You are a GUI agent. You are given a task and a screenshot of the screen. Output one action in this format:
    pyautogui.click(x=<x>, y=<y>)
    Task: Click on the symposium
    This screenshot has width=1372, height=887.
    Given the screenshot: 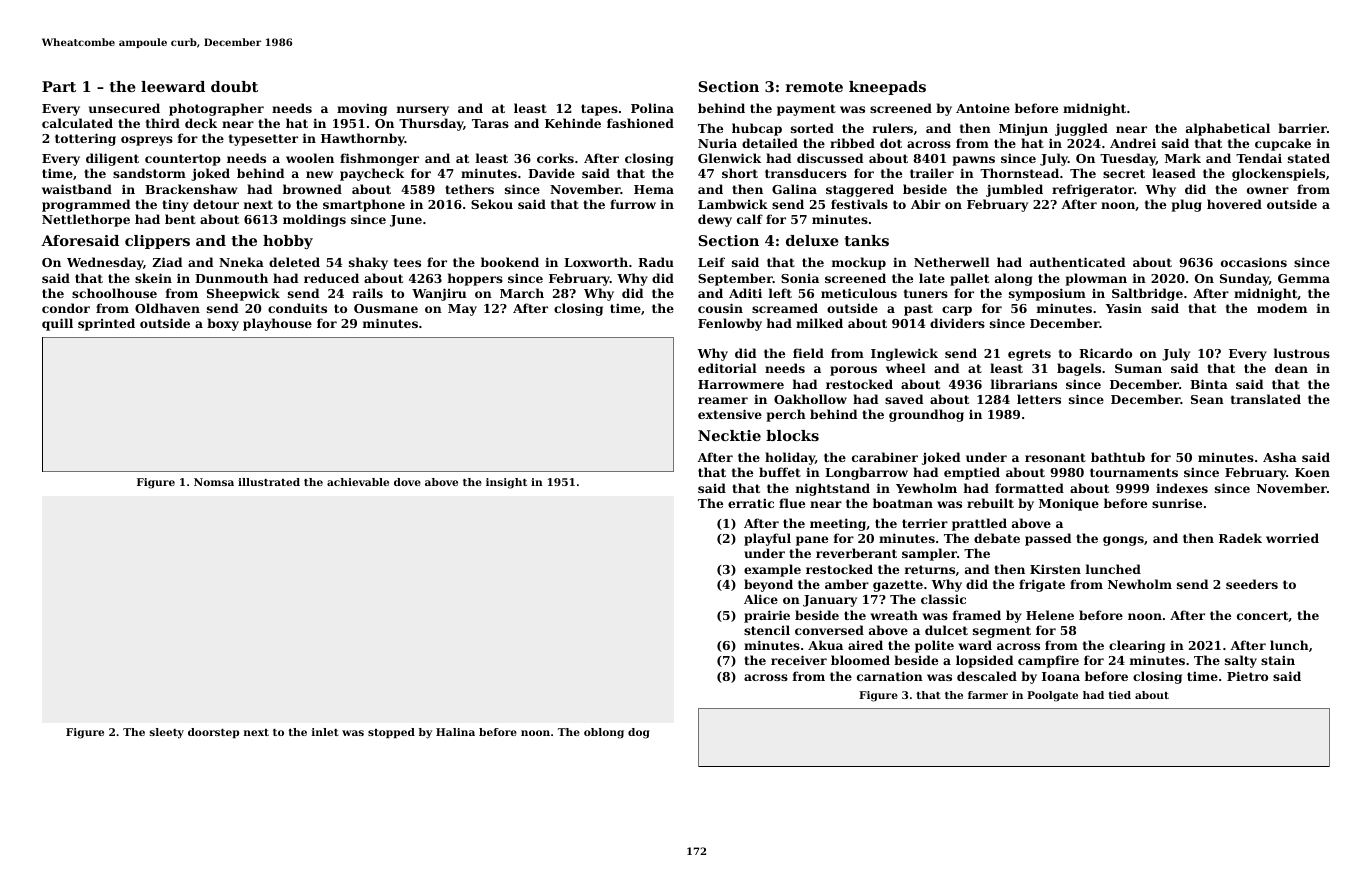 What is the action you would take?
    pyautogui.click(x=1047, y=294)
